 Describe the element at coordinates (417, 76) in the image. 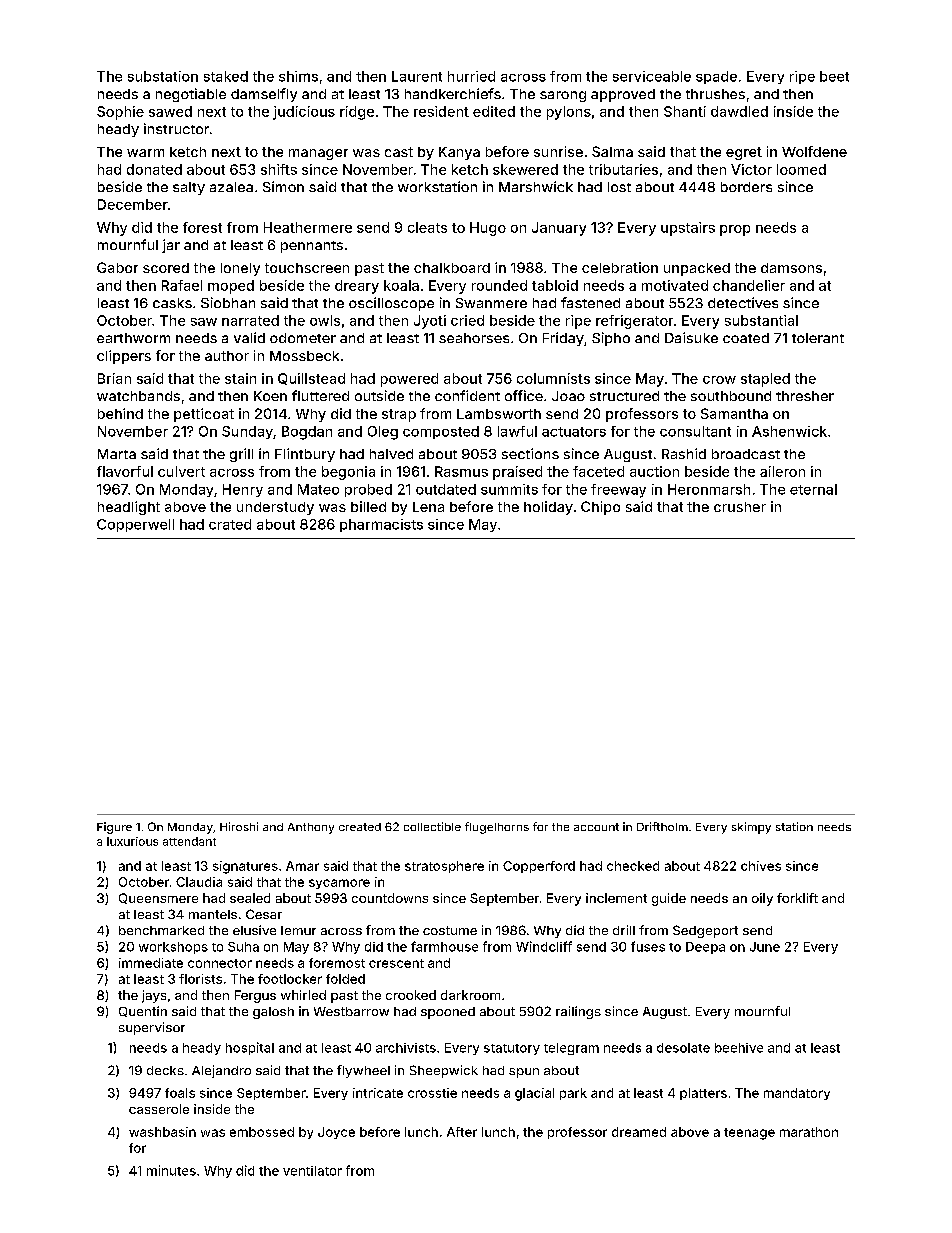

I see `Laurent` at that location.
